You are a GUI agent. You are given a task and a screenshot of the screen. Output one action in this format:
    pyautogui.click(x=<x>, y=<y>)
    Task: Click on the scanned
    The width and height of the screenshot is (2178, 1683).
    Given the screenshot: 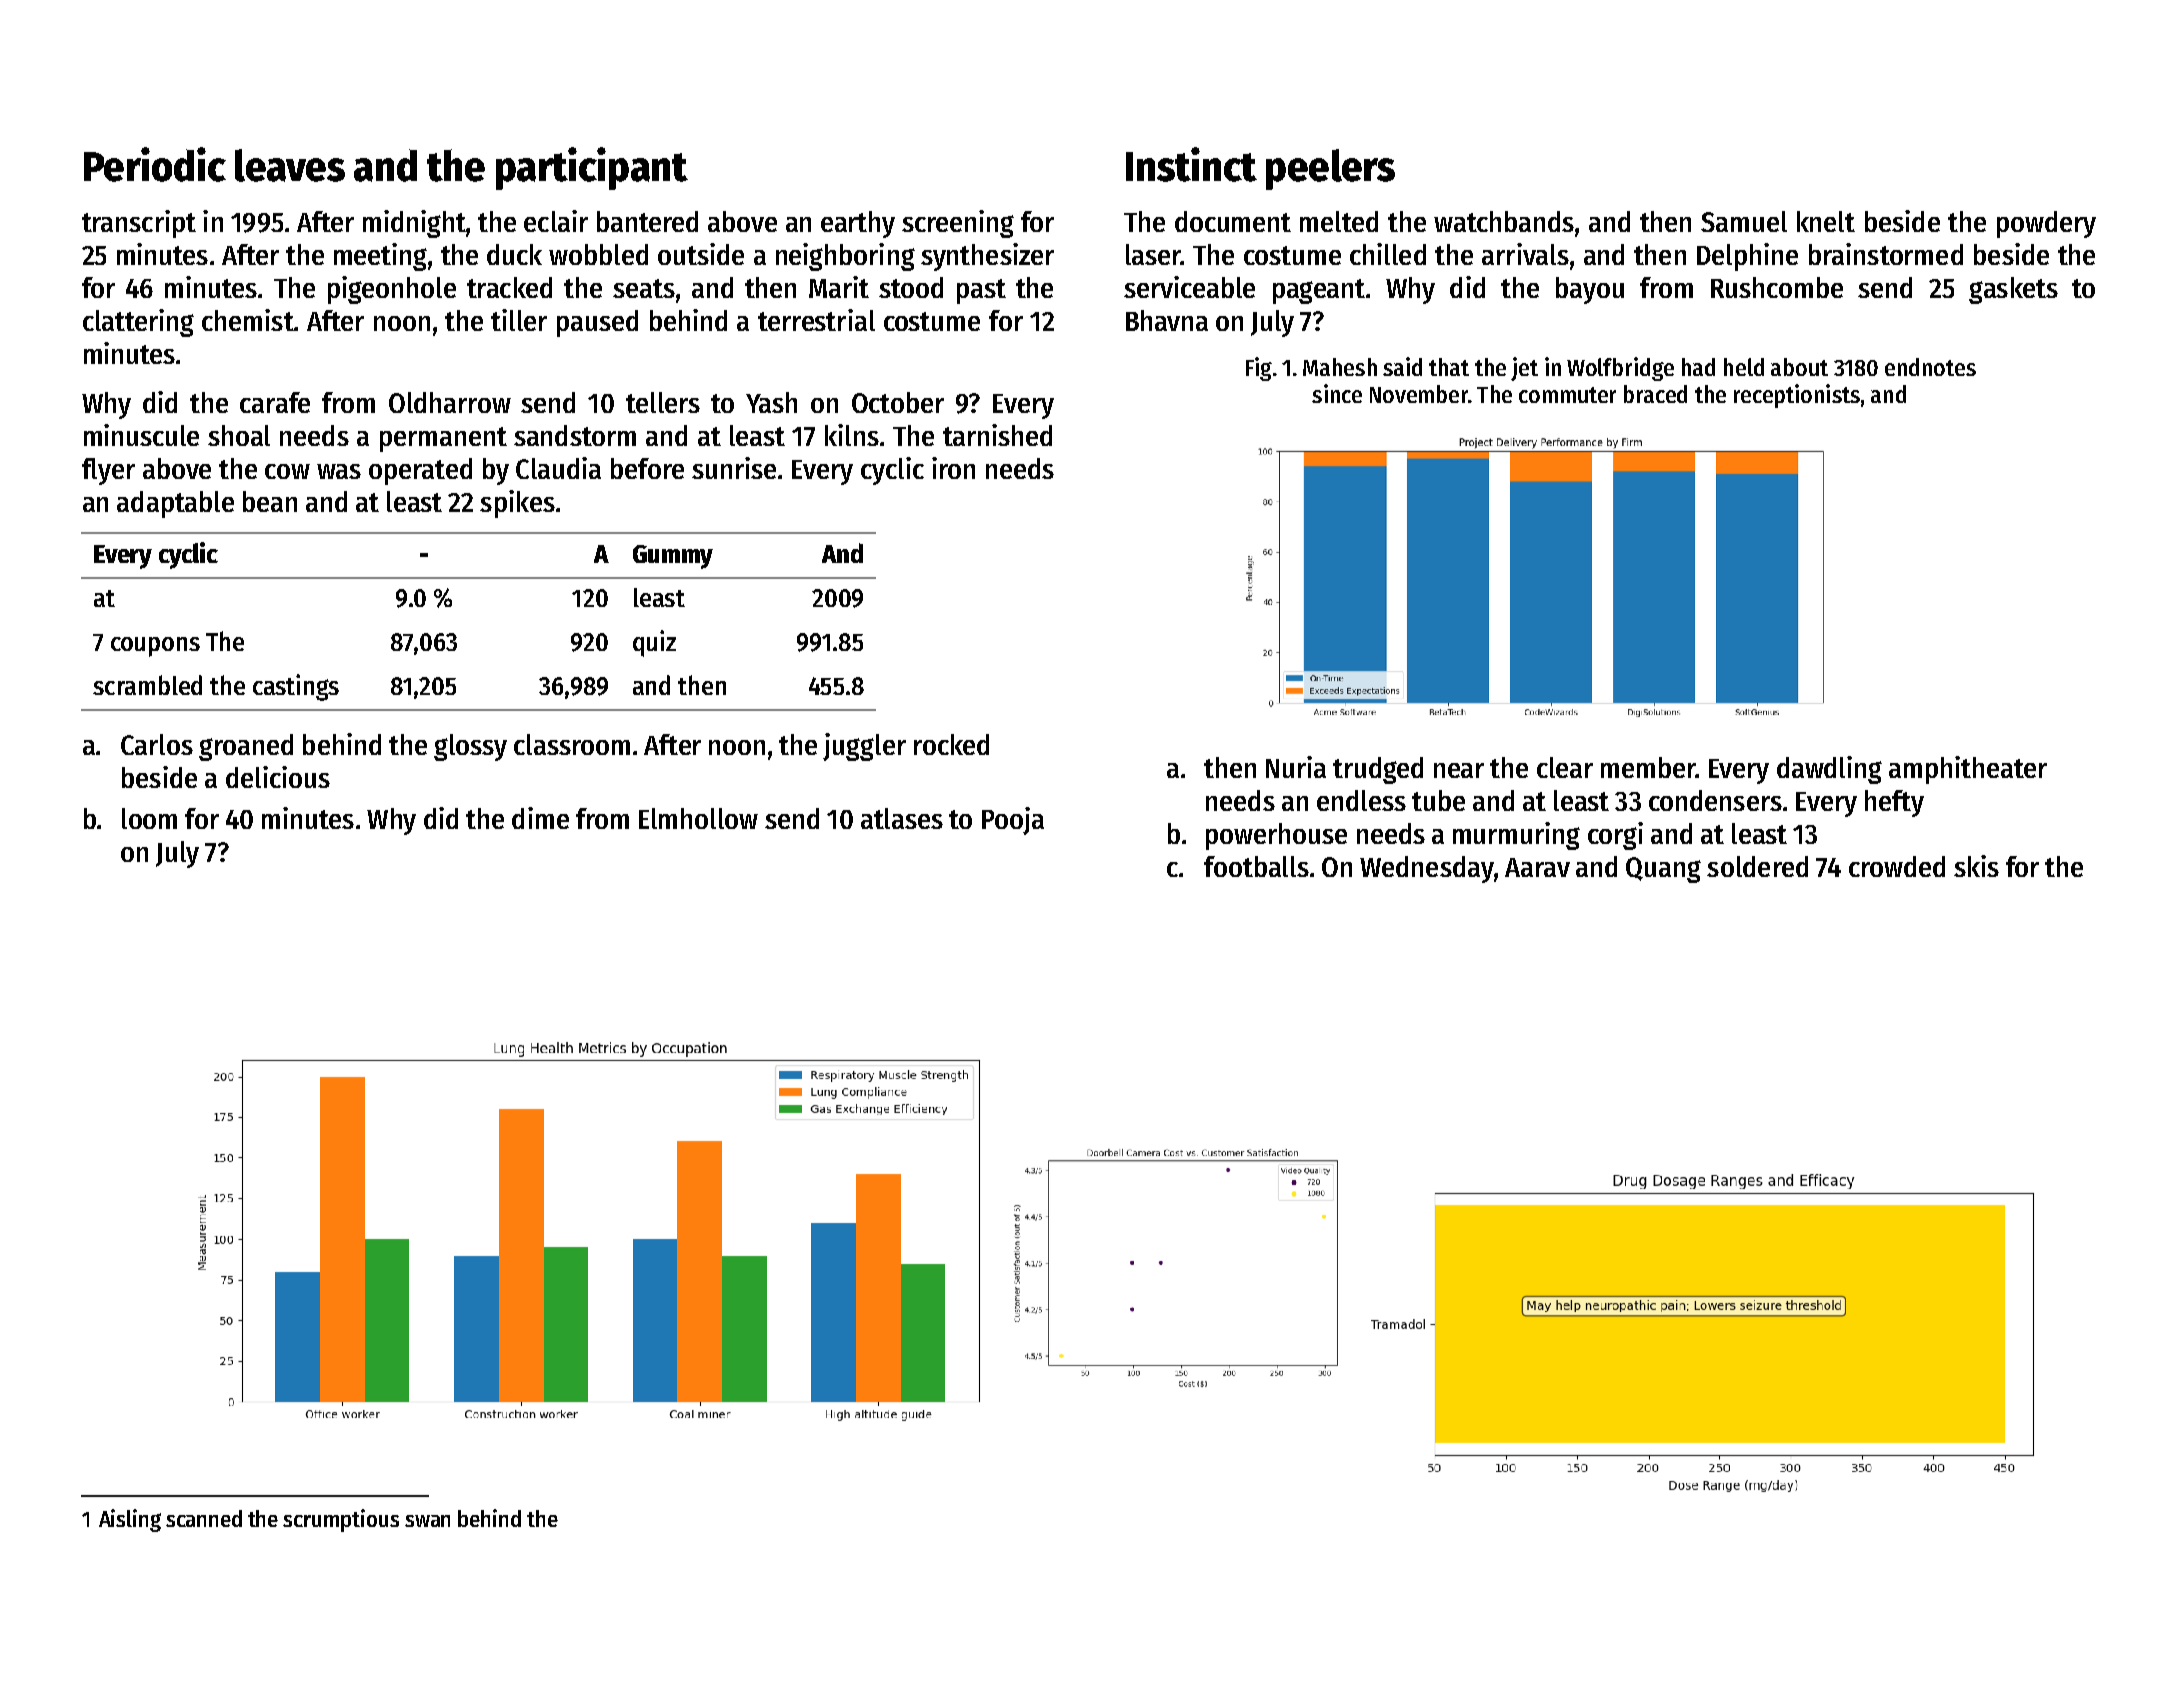 What is the action you would take?
    pyautogui.click(x=204, y=1518)
